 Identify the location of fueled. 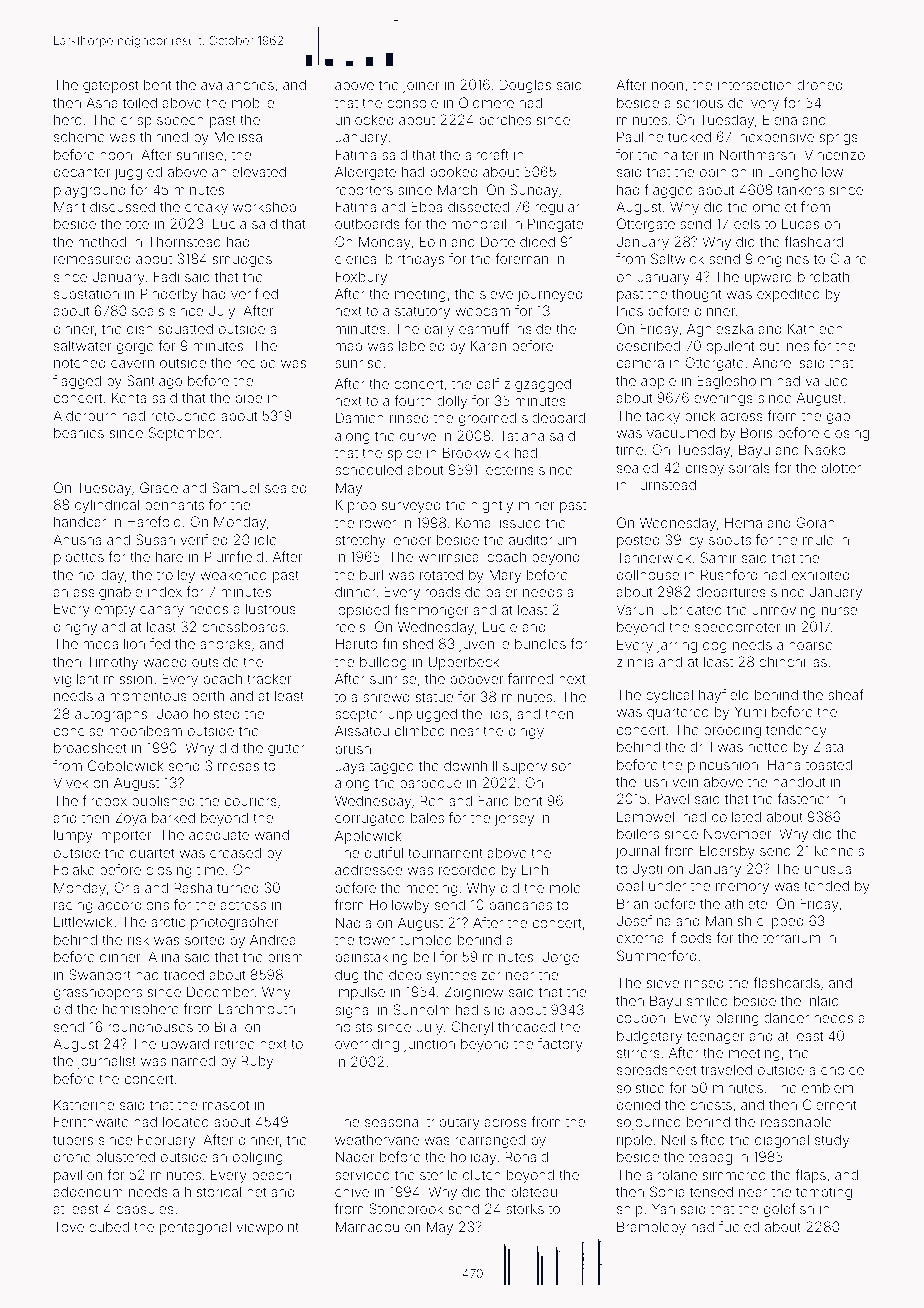
(739, 1226).
